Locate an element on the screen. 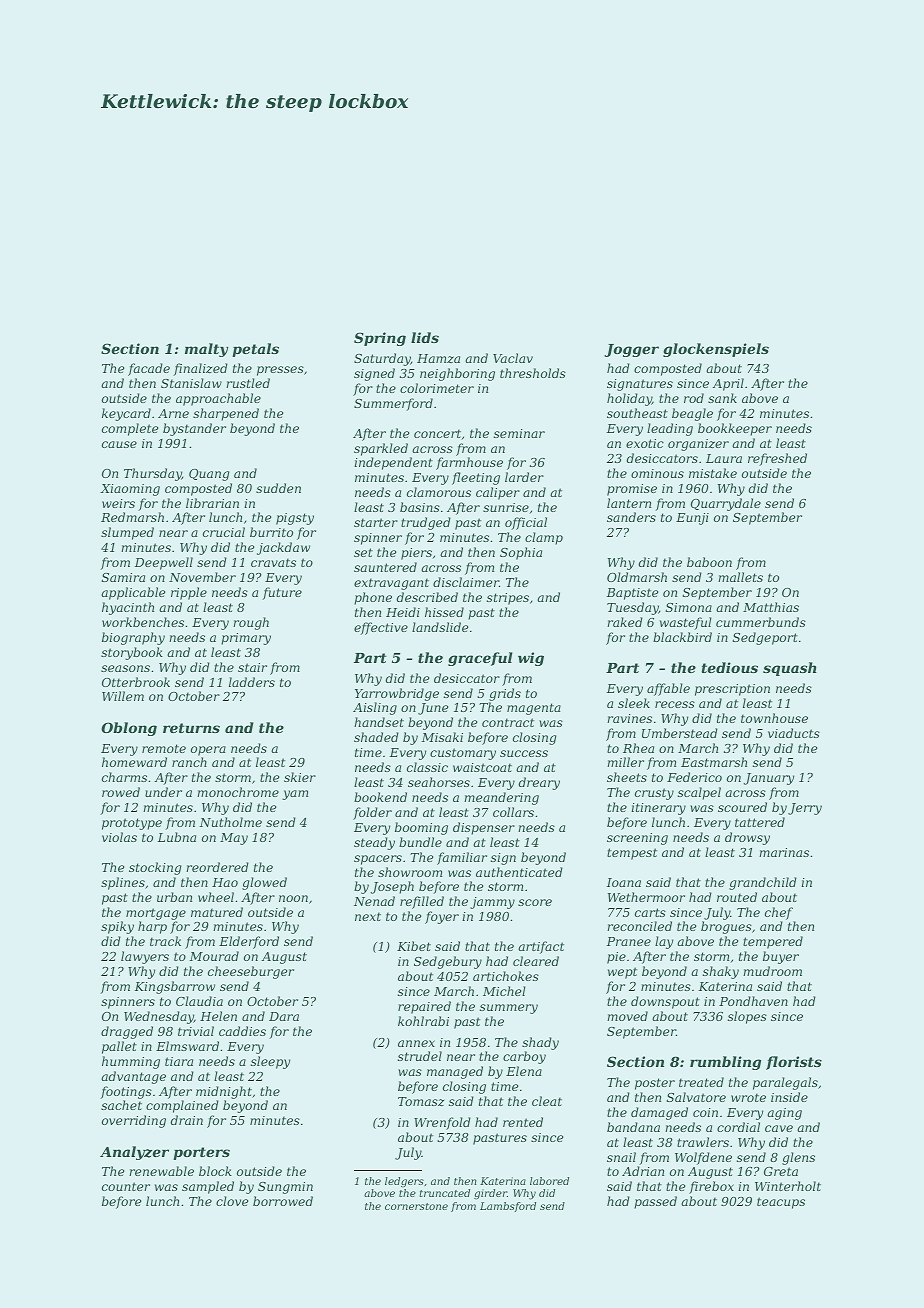 This screenshot has height=1308, width=924. glockenspiels is located at coordinates (716, 350).
